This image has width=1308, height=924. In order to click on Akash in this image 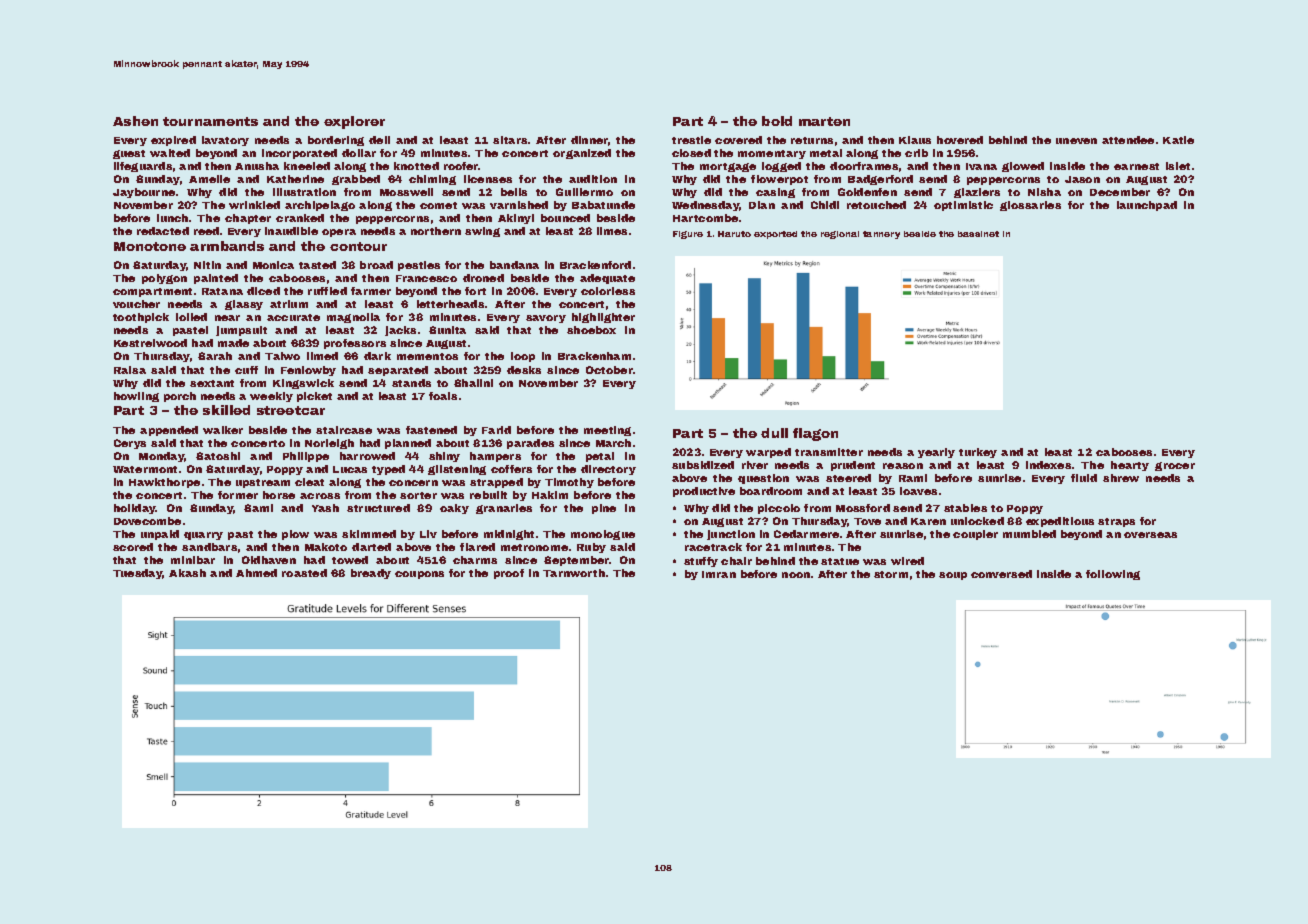, I will do `click(187, 573)`.
